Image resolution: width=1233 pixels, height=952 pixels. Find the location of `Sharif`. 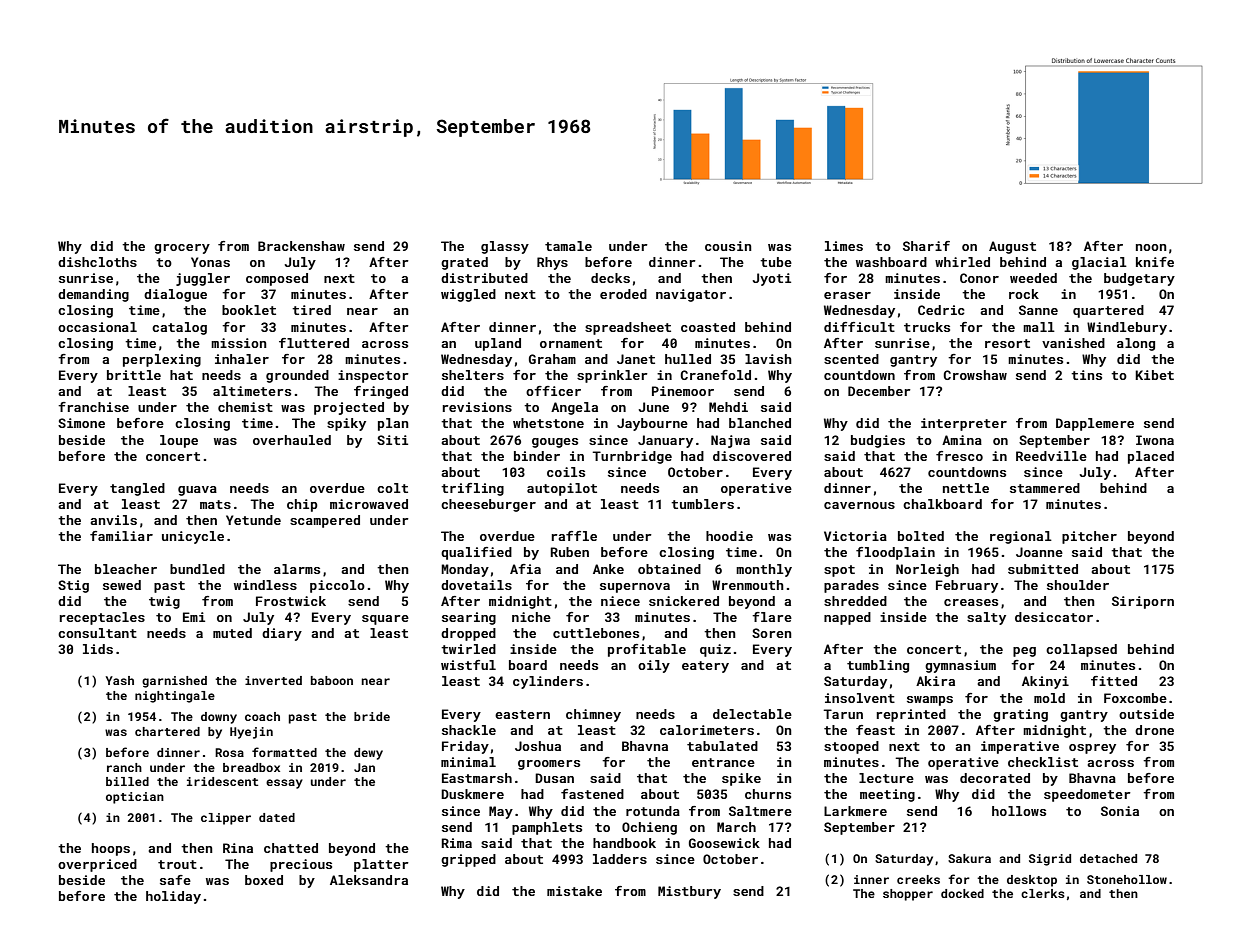

Sharif is located at coordinates (926, 246).
